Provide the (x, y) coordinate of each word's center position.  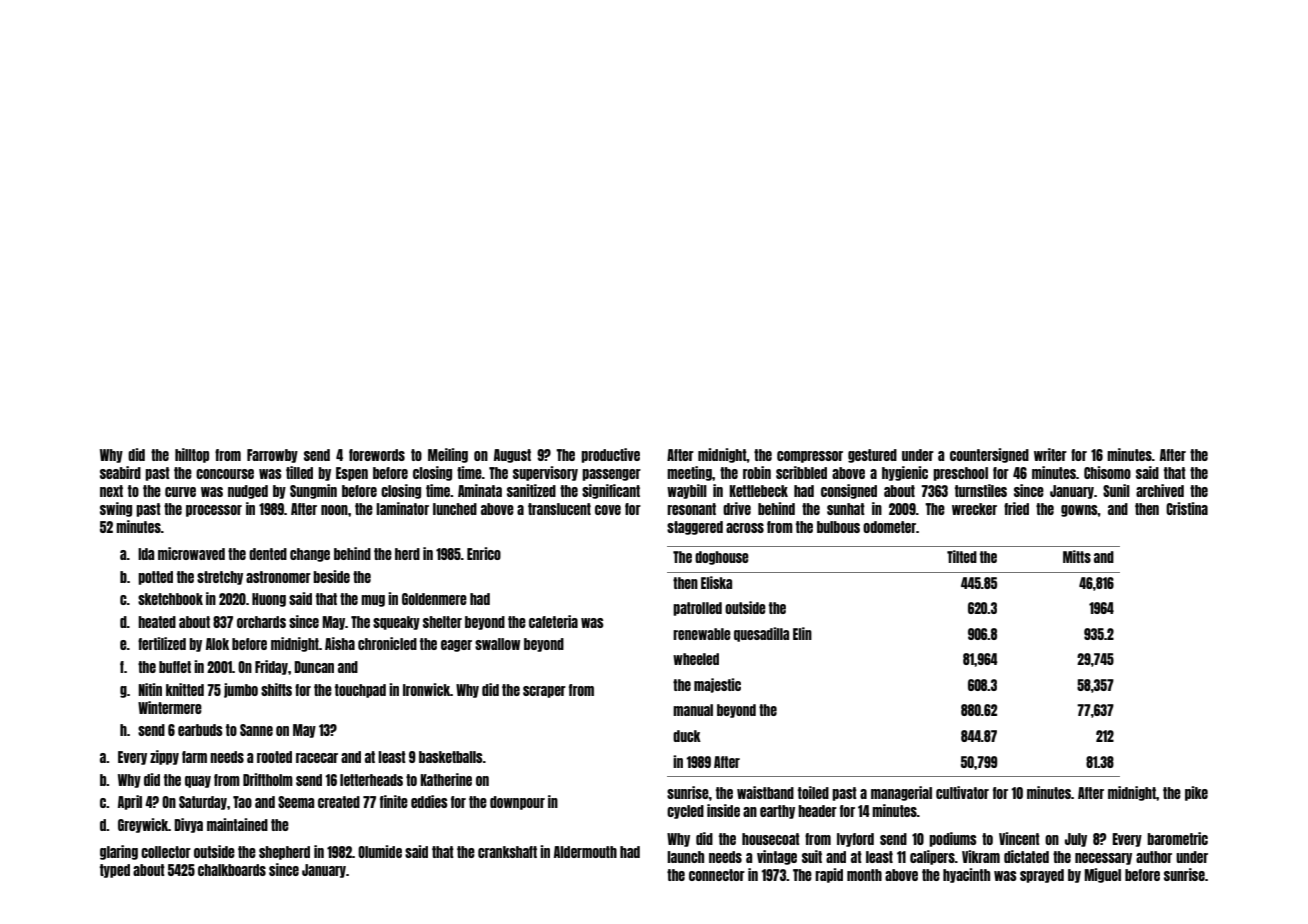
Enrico (484, 553)
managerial (901, 793)
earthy (777, 812)
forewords (377, 455)
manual (693, 710)
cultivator (962, 792)
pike (1196, 793)
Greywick (143, 825)
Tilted (962, 556)
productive (610, 455)
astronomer (278, 577)
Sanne (256, 730)
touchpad (360, 691)
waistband (765, 792)
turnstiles (981, 490)
